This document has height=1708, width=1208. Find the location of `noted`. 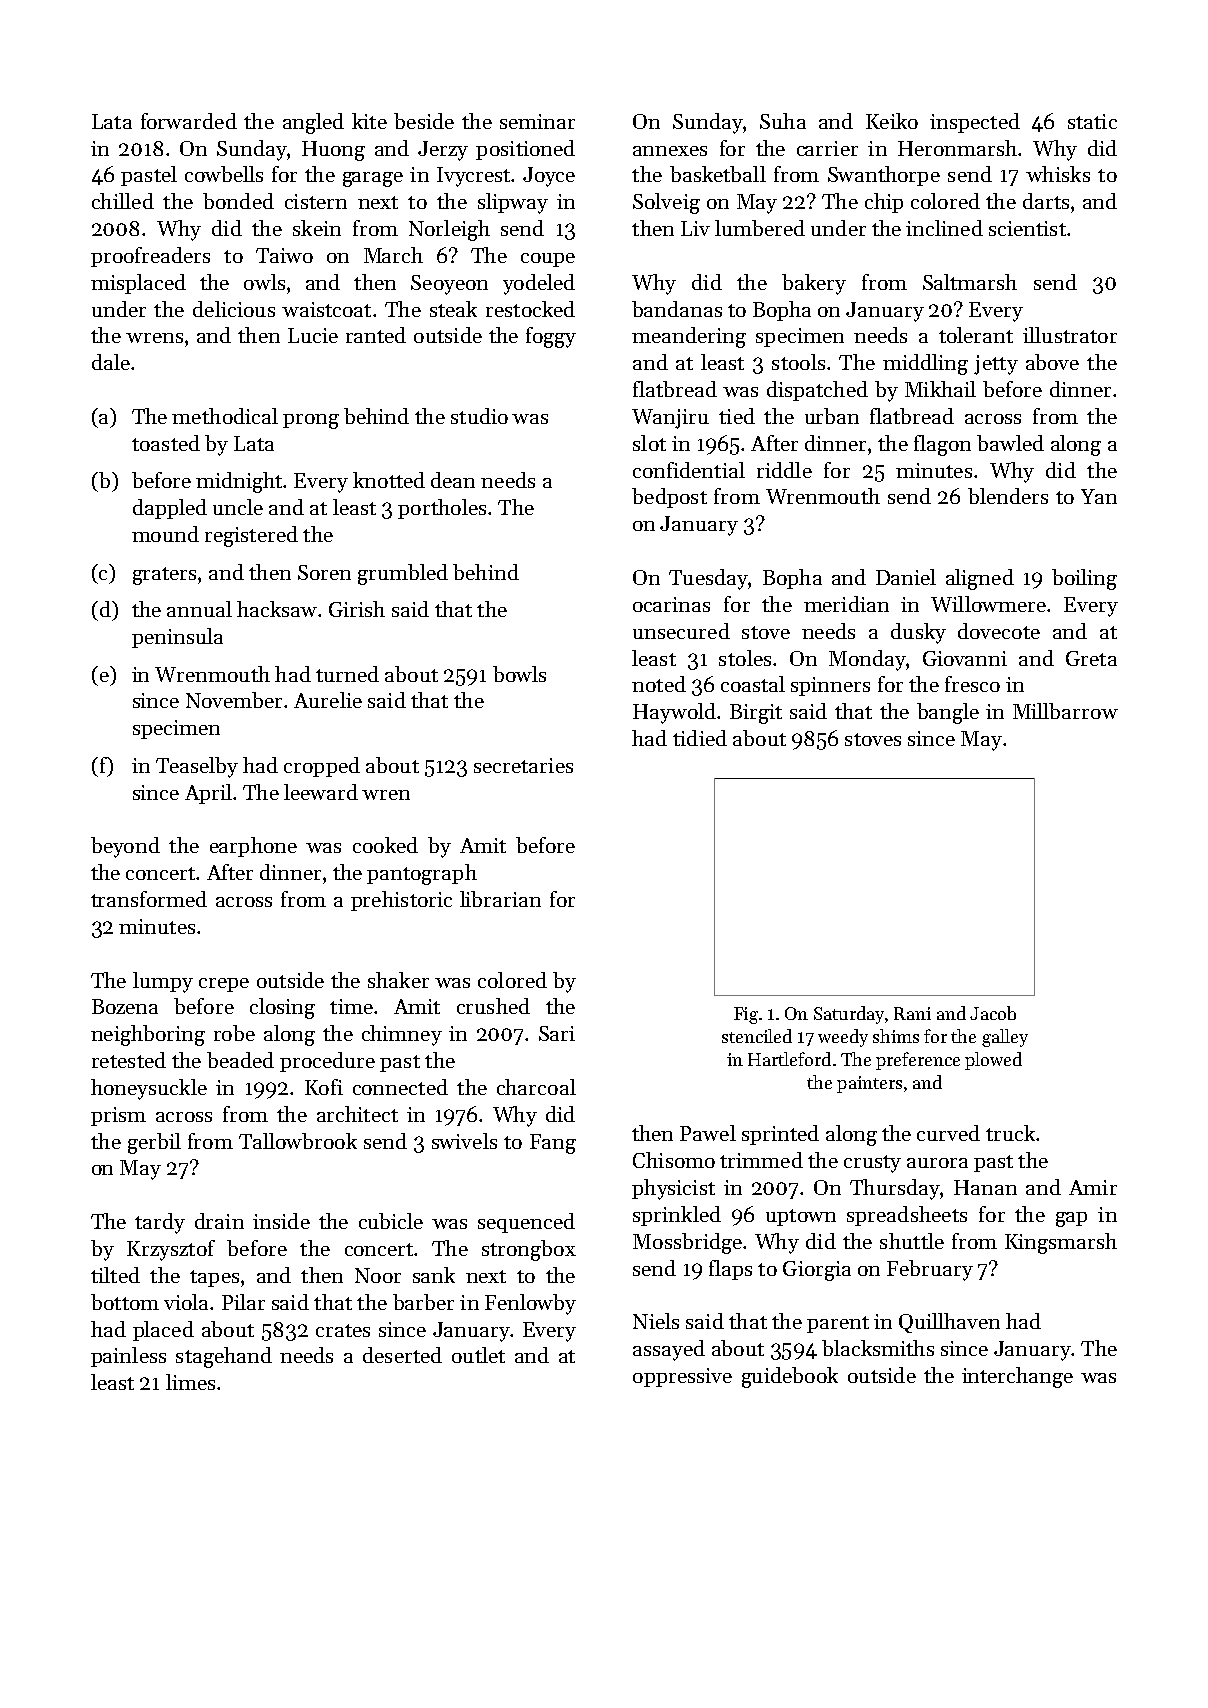

noted is located at coordinates (659, 684).
